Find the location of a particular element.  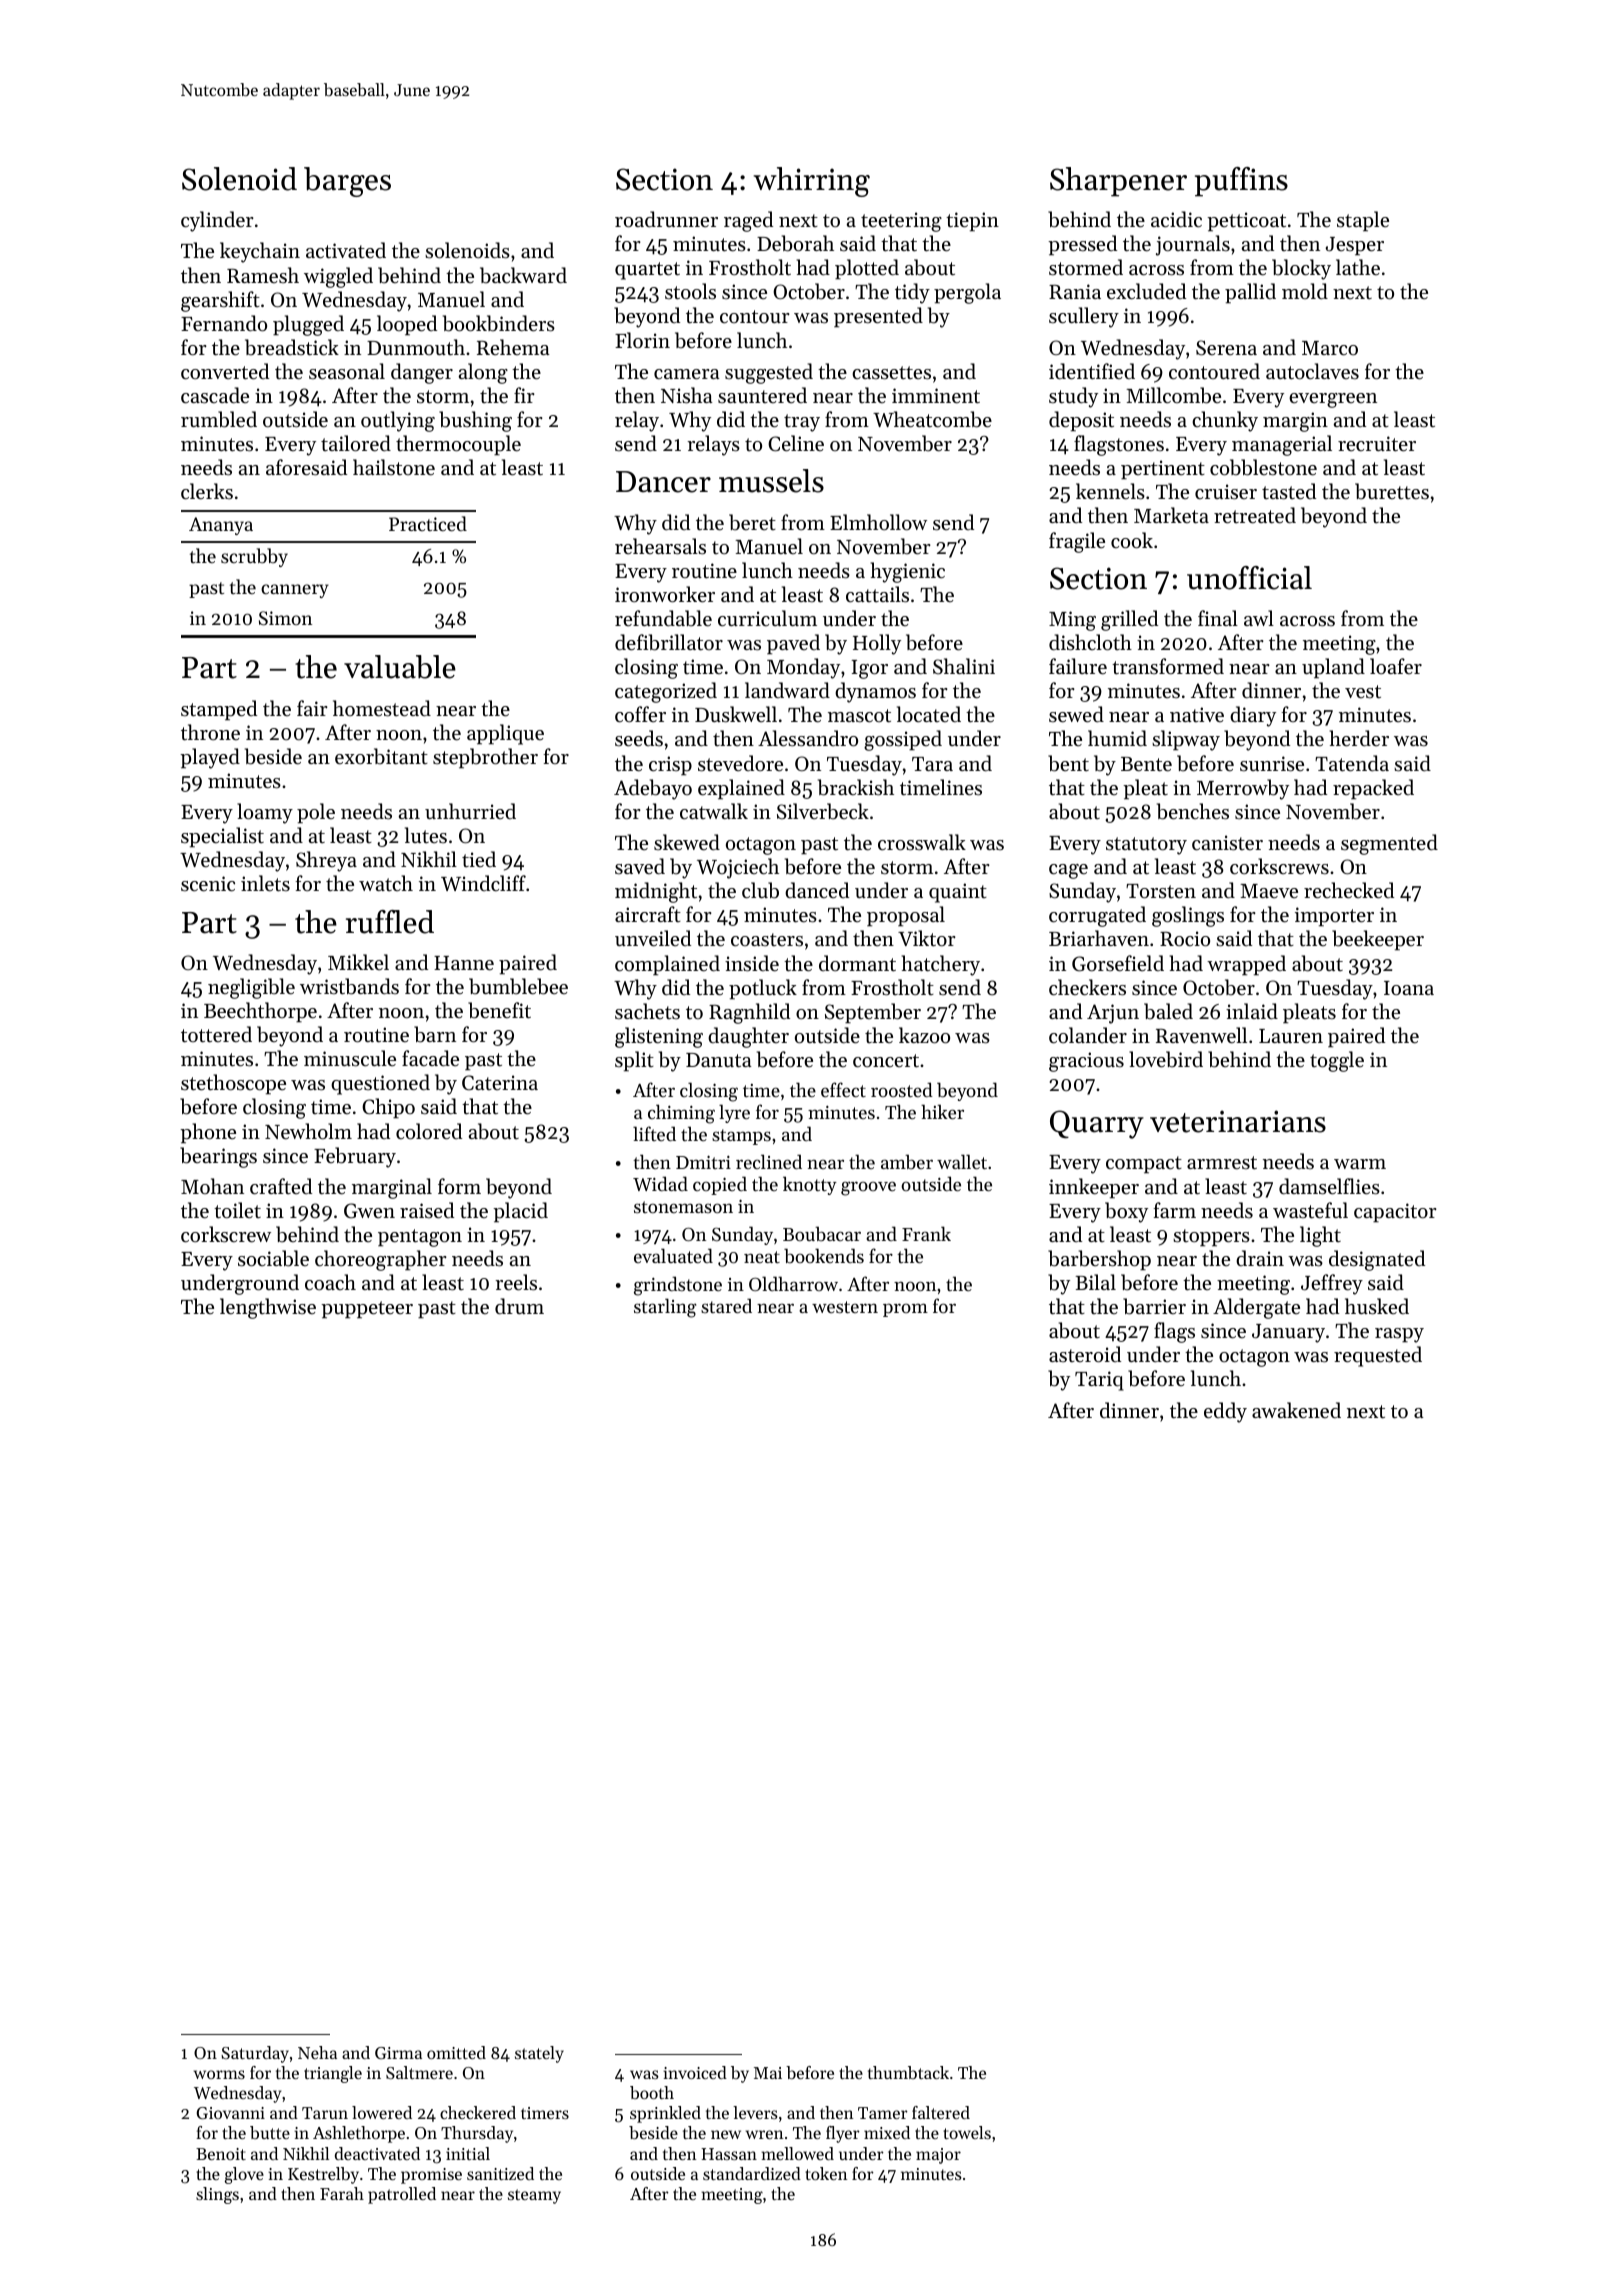

barges is located at coordinates (347, 182).
